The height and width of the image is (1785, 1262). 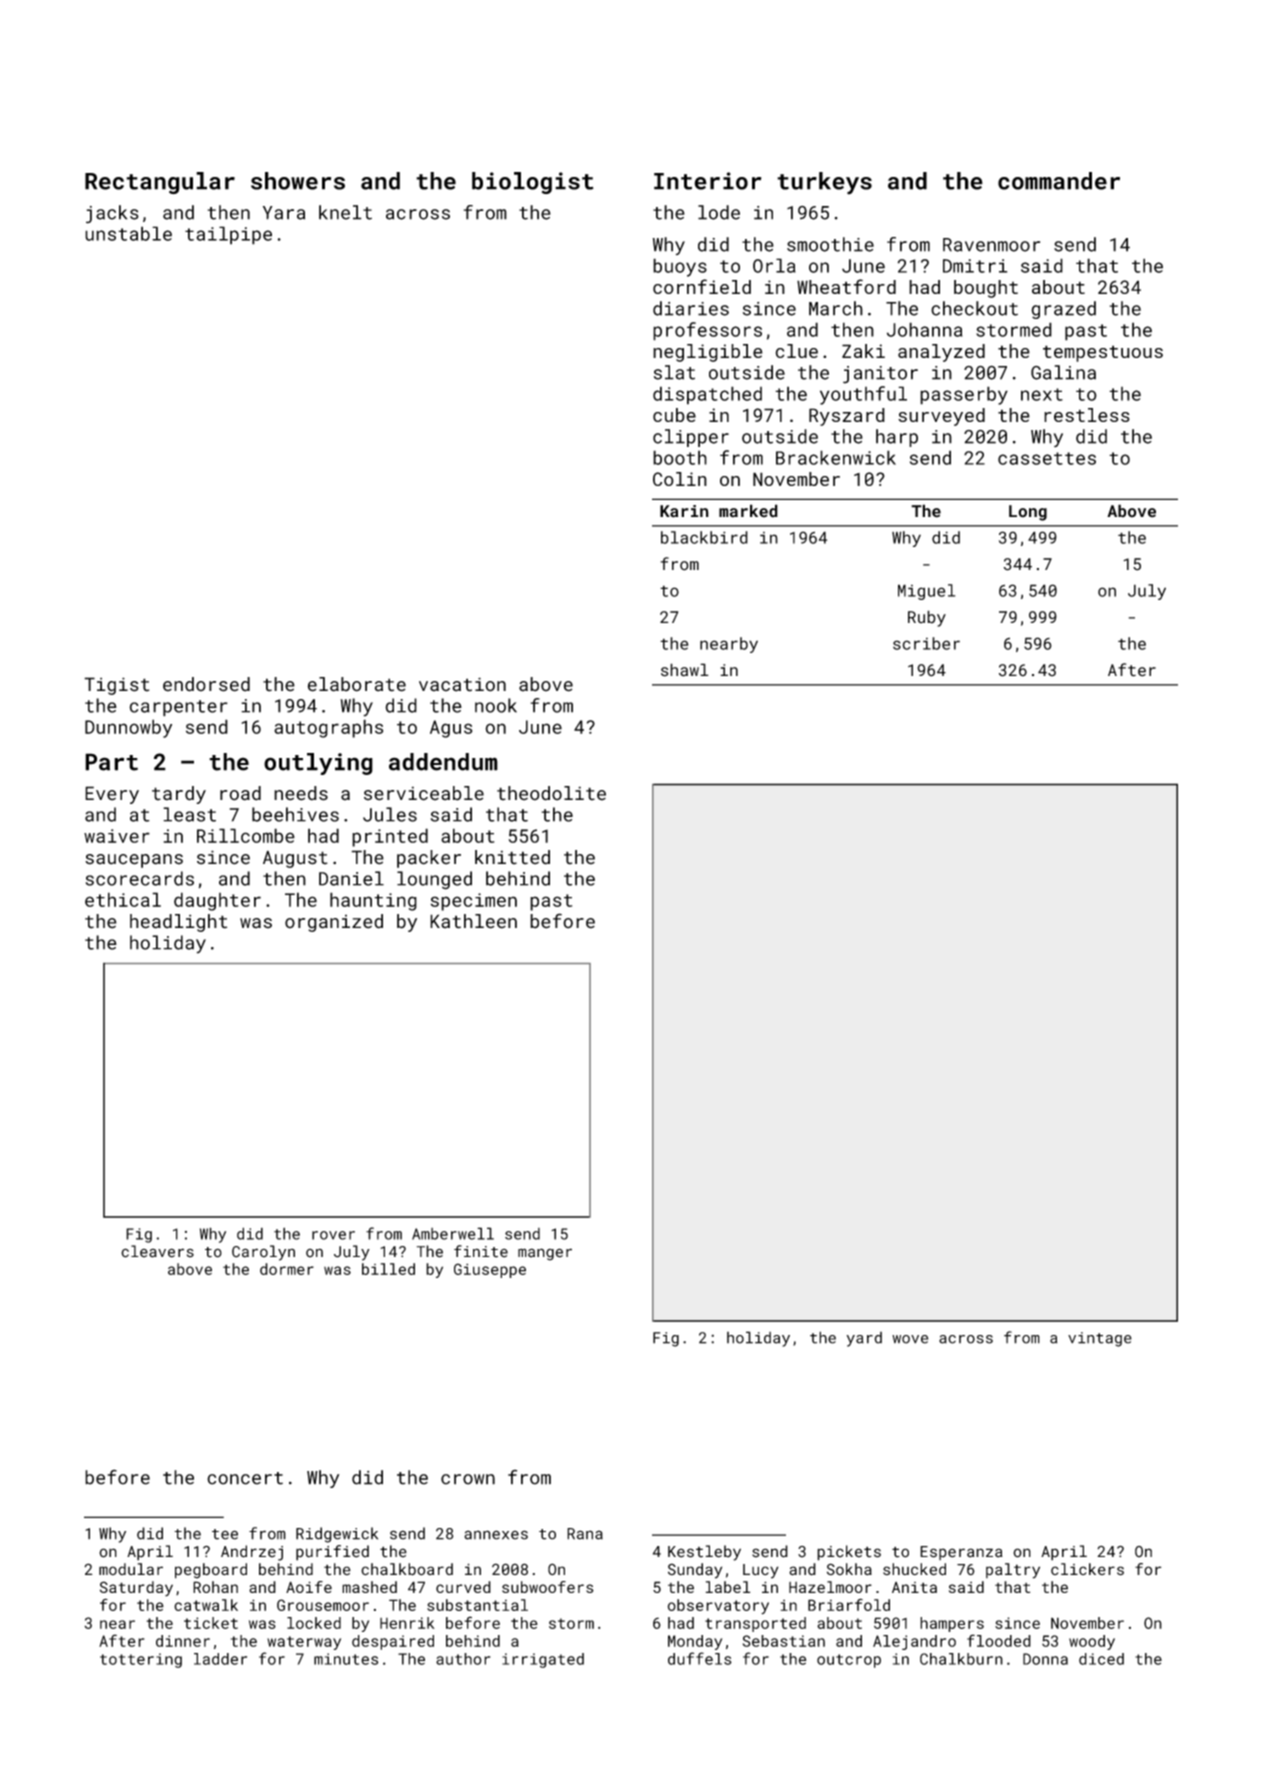 What do you see at coordinates (215, 1587) in the image?
I see `Rohan` at bounding box center [215, 1587].
